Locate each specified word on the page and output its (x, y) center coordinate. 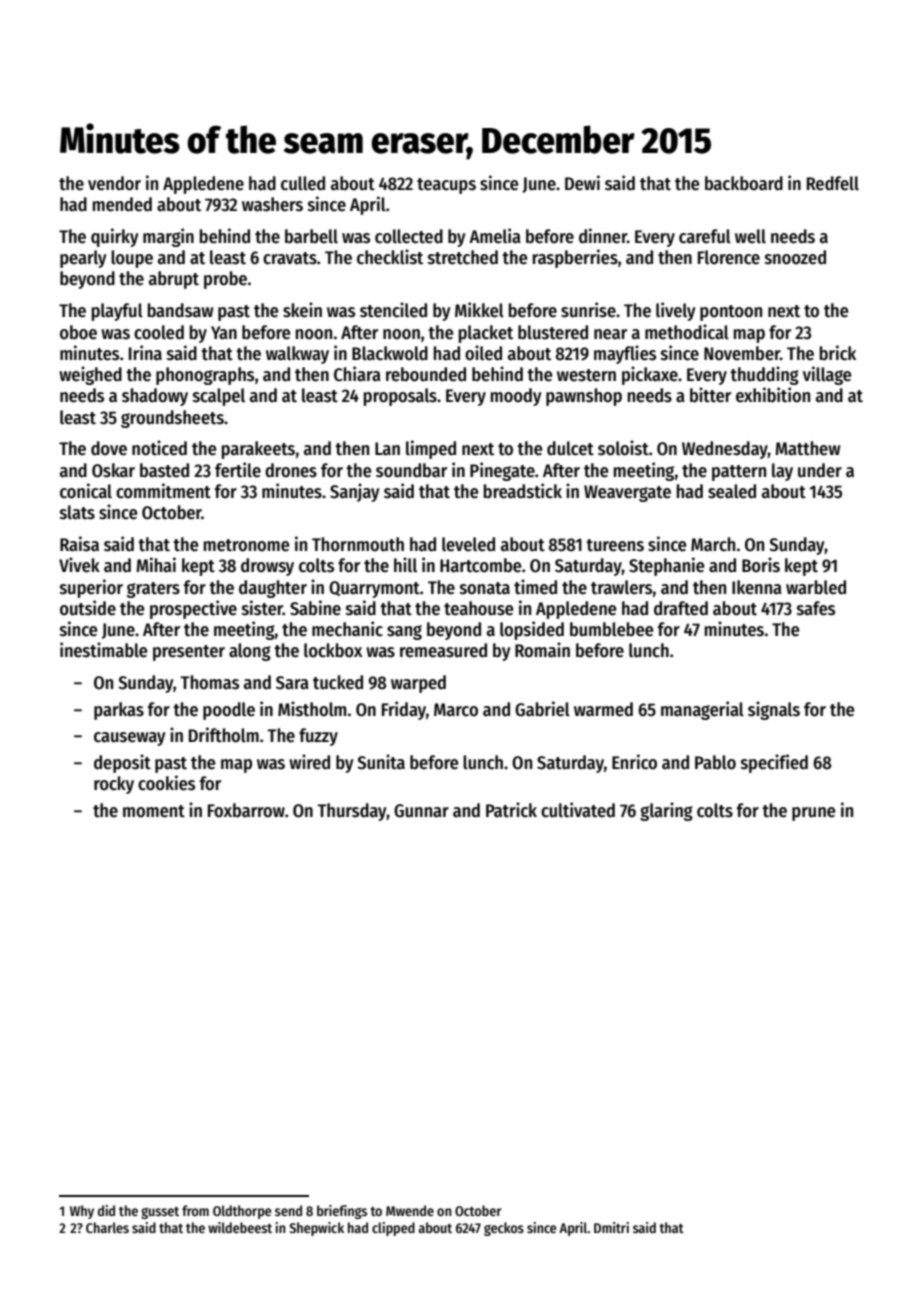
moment (154, 811)
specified (774, 763)
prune (813, 814)
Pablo (715, 762)
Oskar (113, 470)
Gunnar (421, 811)
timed (535, 587)
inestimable (103, 650)
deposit (122, 763)
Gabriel (542, 709)
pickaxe (650, 375)
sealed (732, 491)
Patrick (511, 810)
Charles (107, 1227)
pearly (83, 259)
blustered (553, 332)
